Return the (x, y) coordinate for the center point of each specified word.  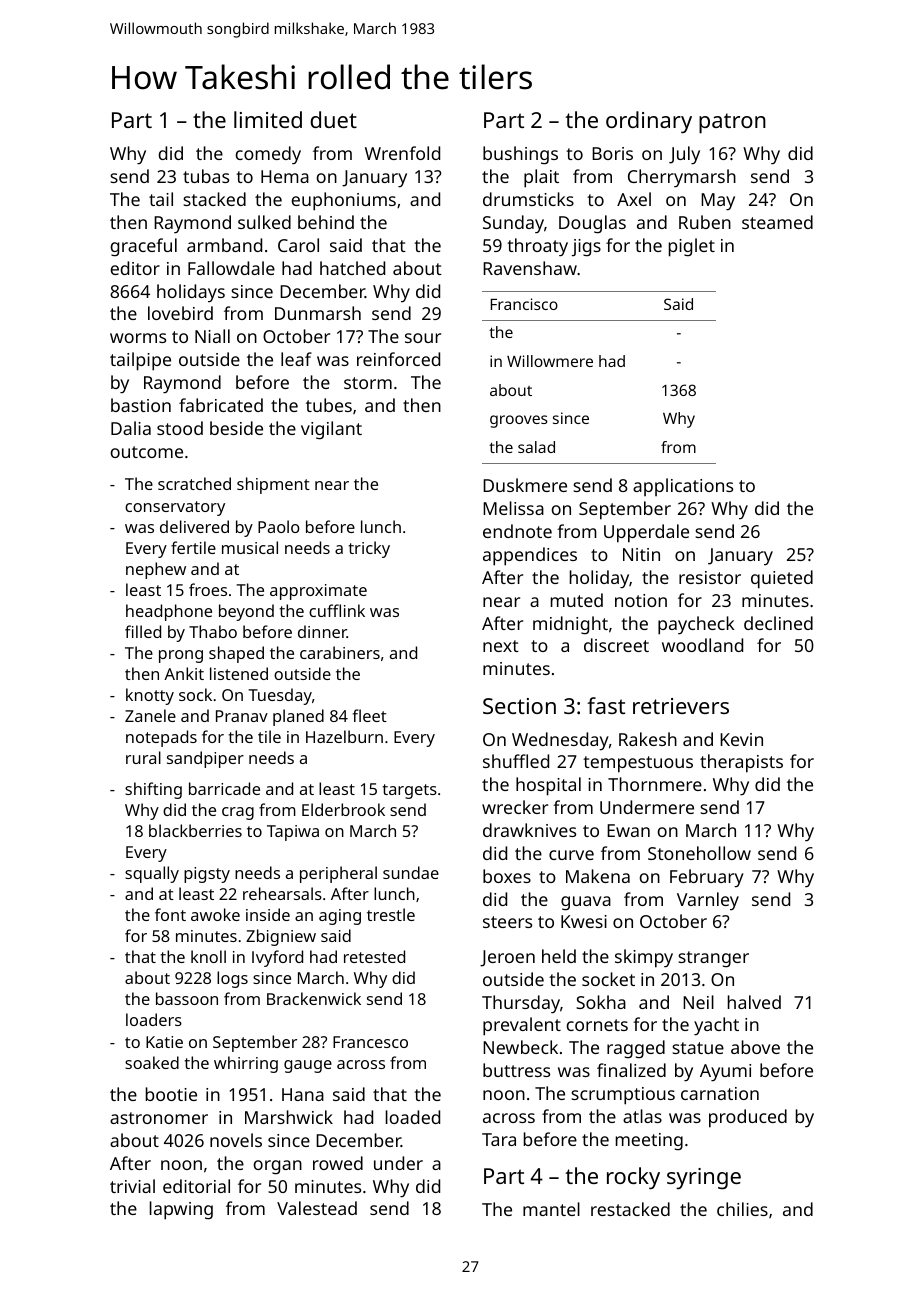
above (755, 1047)
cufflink (337, 610)
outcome (147, 452)
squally (152, 874)
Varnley (708, 901)
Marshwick (289, 1117)
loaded (413, 1117)
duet (333, 119)
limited (268, 119)
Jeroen (507, 958)
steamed (777, 222)
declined (778, 623)
